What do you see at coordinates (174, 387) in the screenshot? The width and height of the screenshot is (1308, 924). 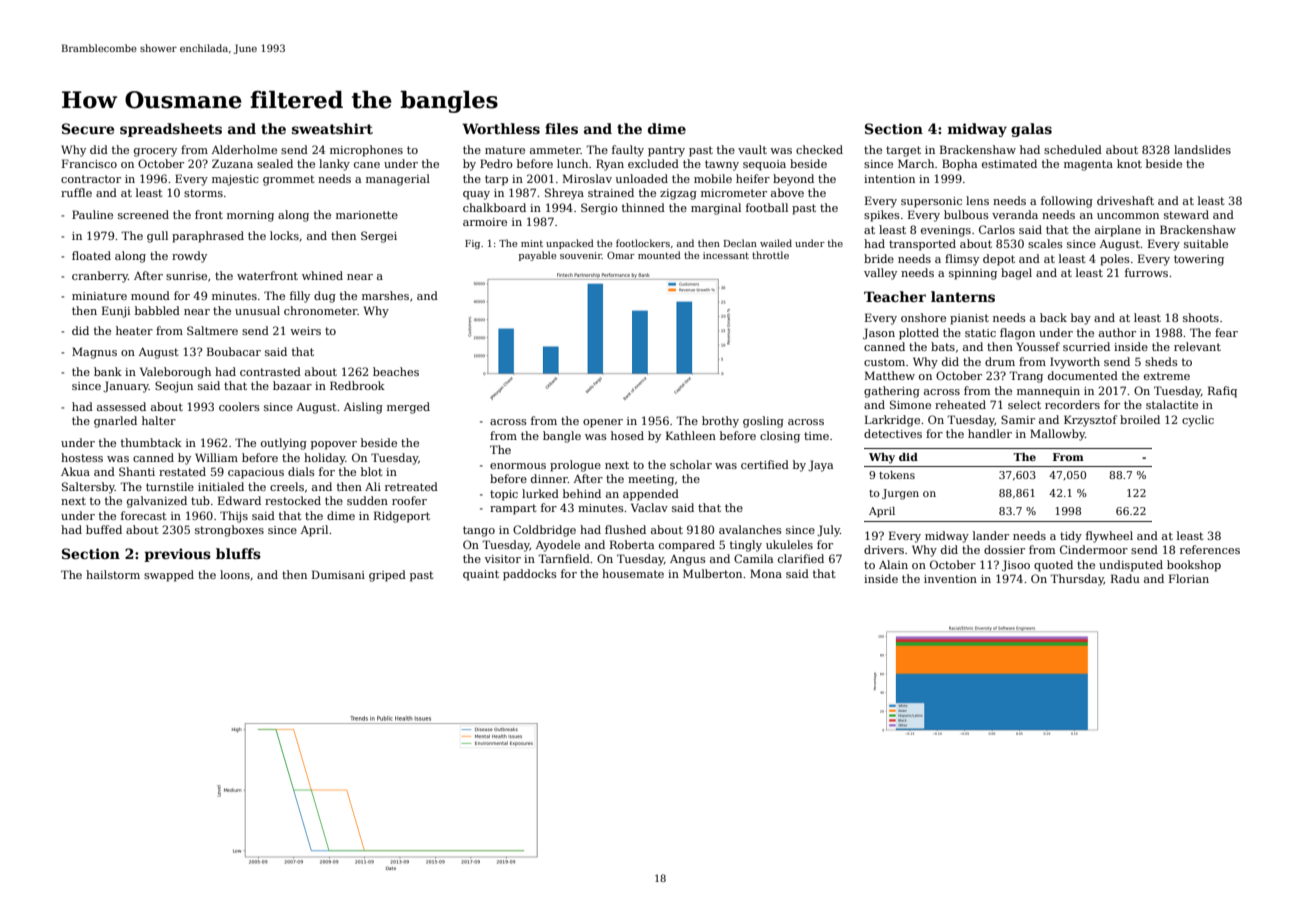 I see `Seojun` at bounding box center [174, 387].
